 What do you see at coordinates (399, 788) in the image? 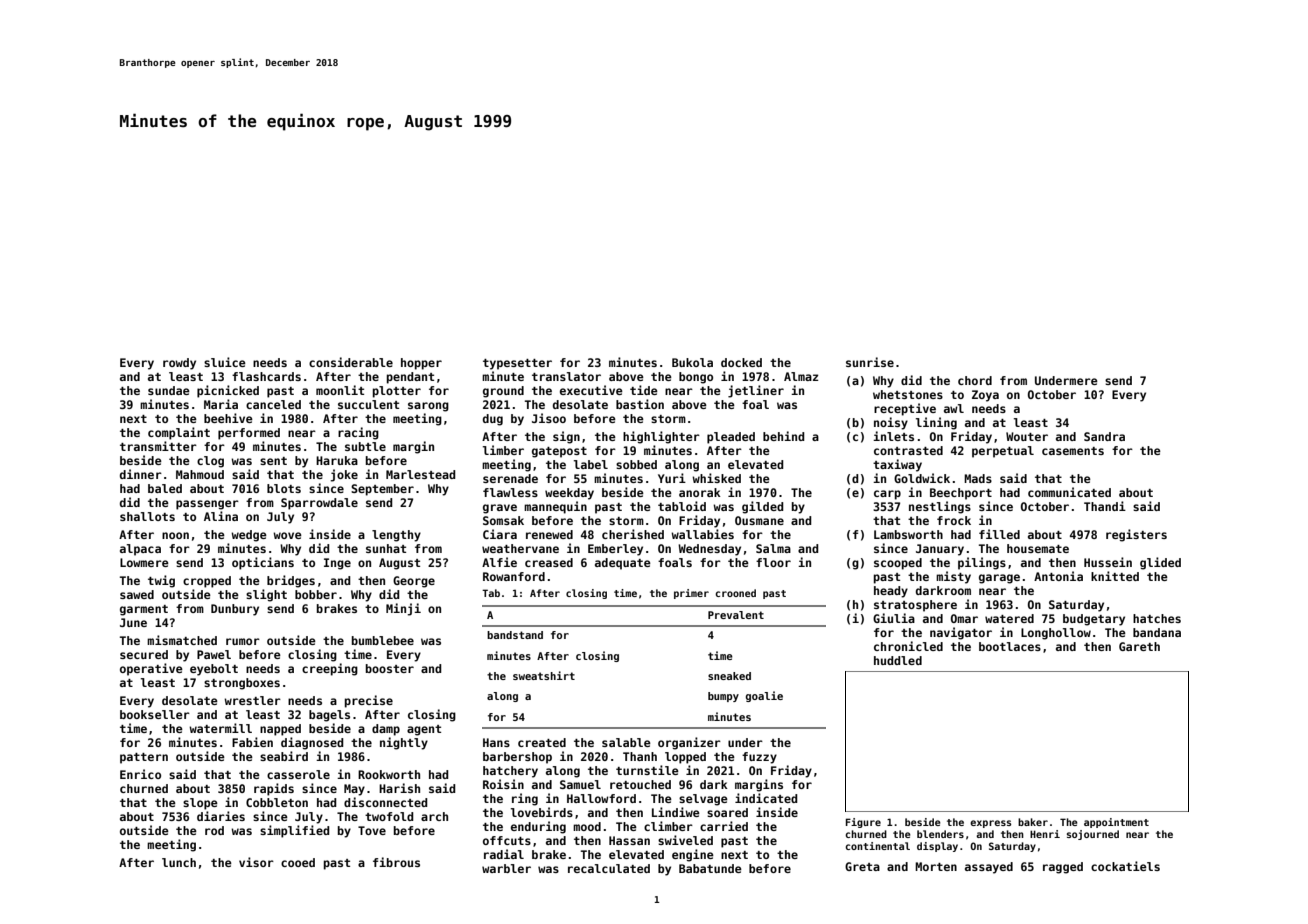
I see `Harish` at bounding box center [399, 788].
